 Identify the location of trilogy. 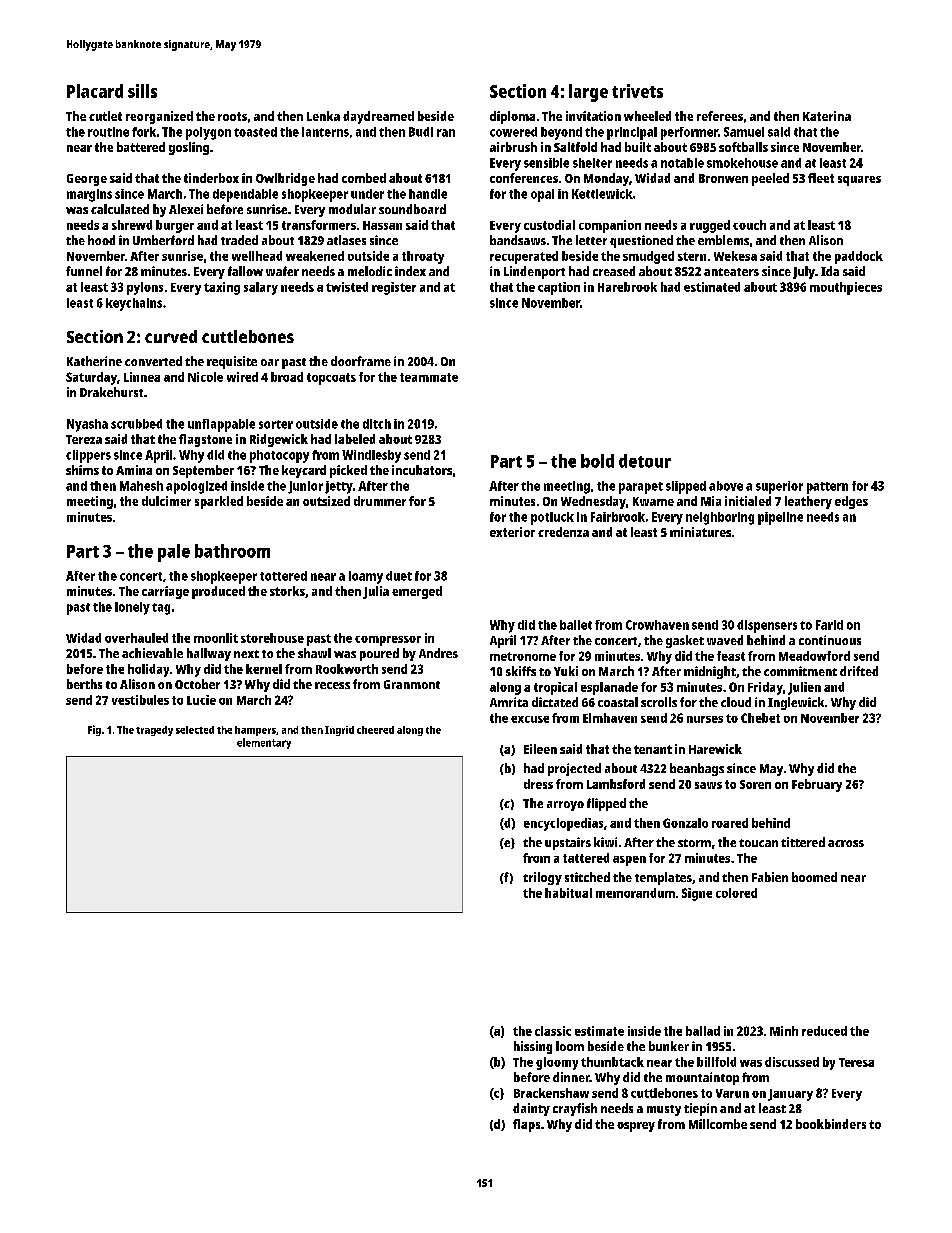
(542, 878).
